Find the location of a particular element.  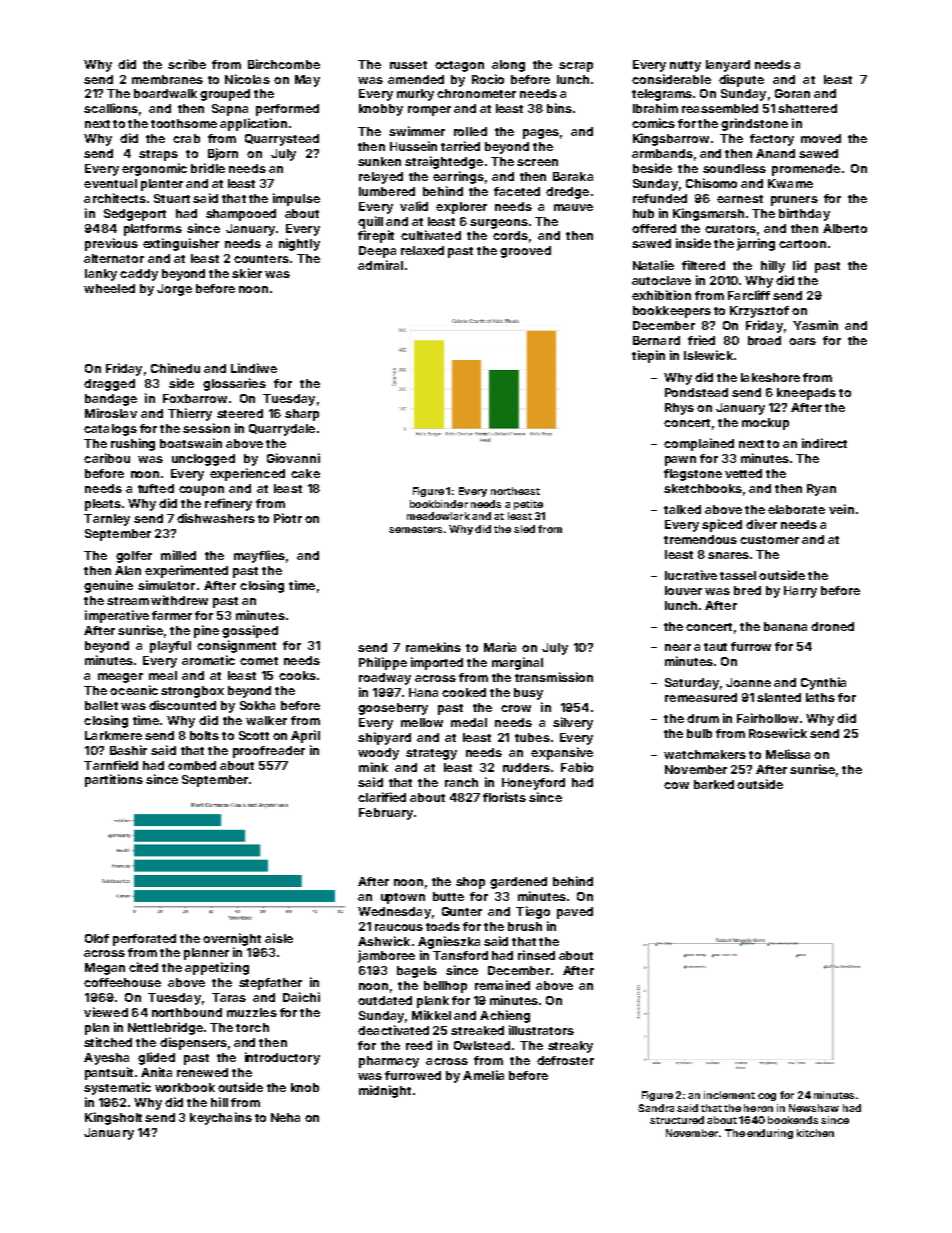

cow is located at coordinates (676, 785).
